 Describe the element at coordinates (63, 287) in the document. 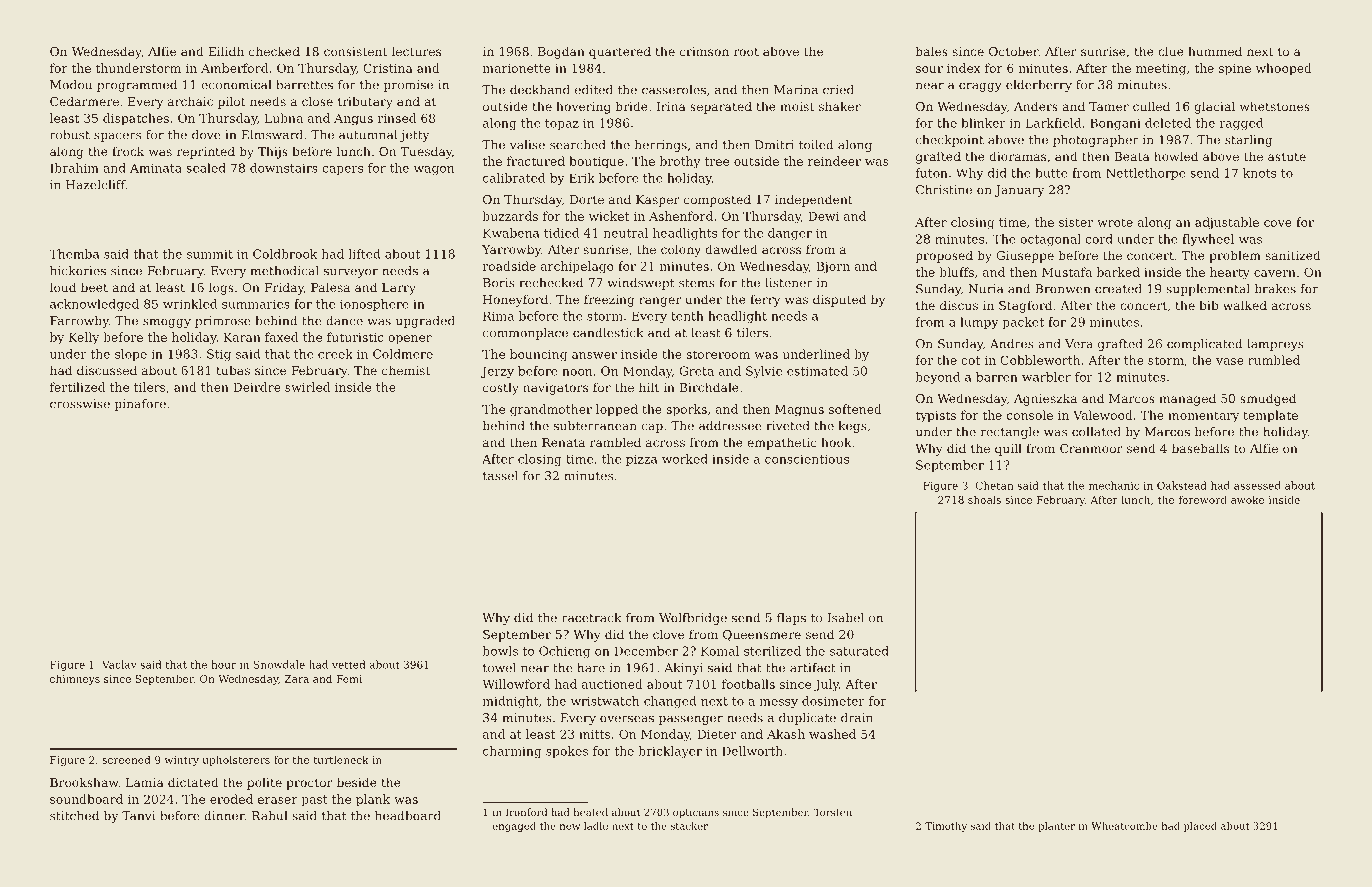

I see `loud` at that location.
